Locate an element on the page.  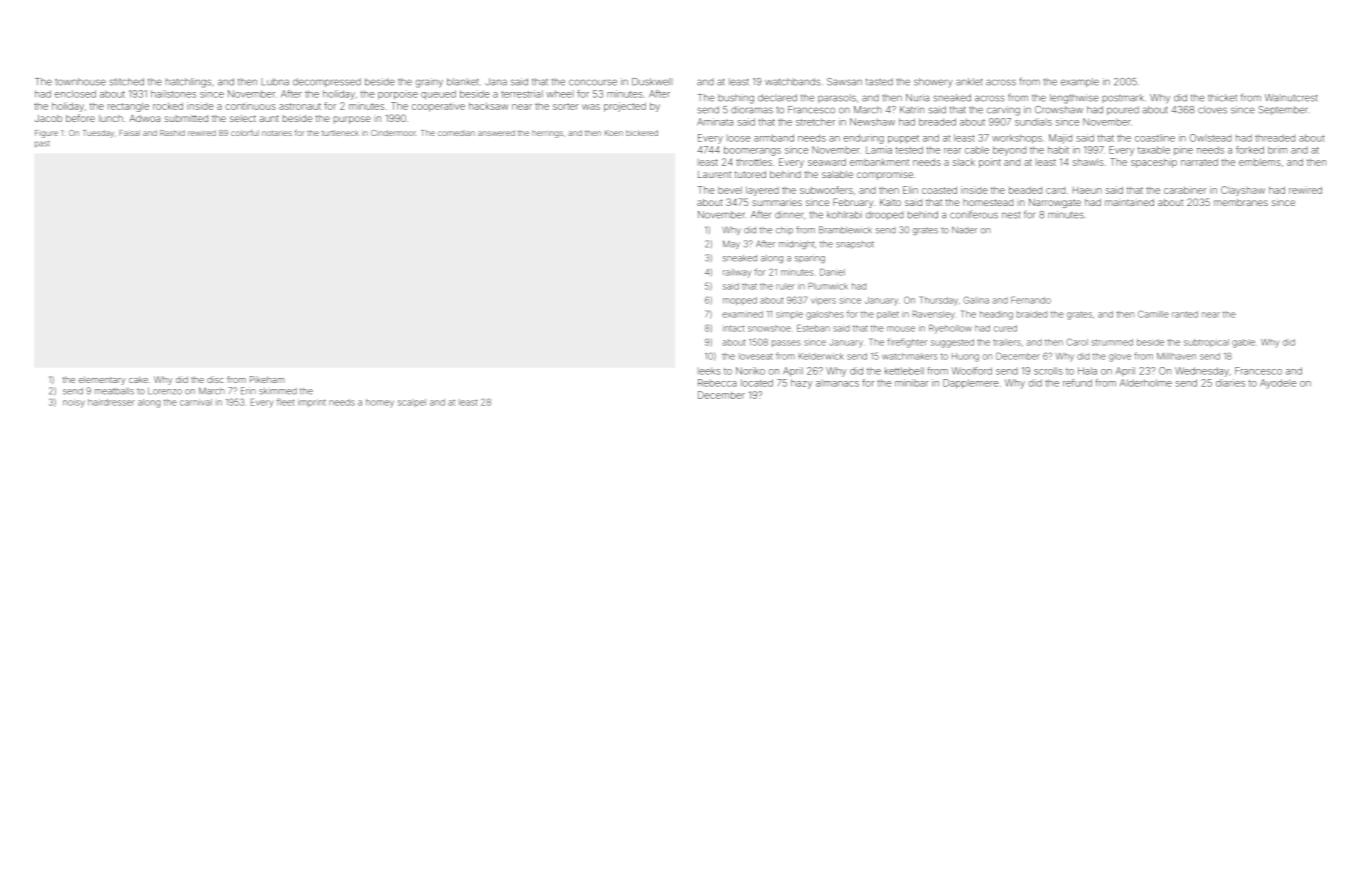
Duskwell is located at coordinates (652, 82).
